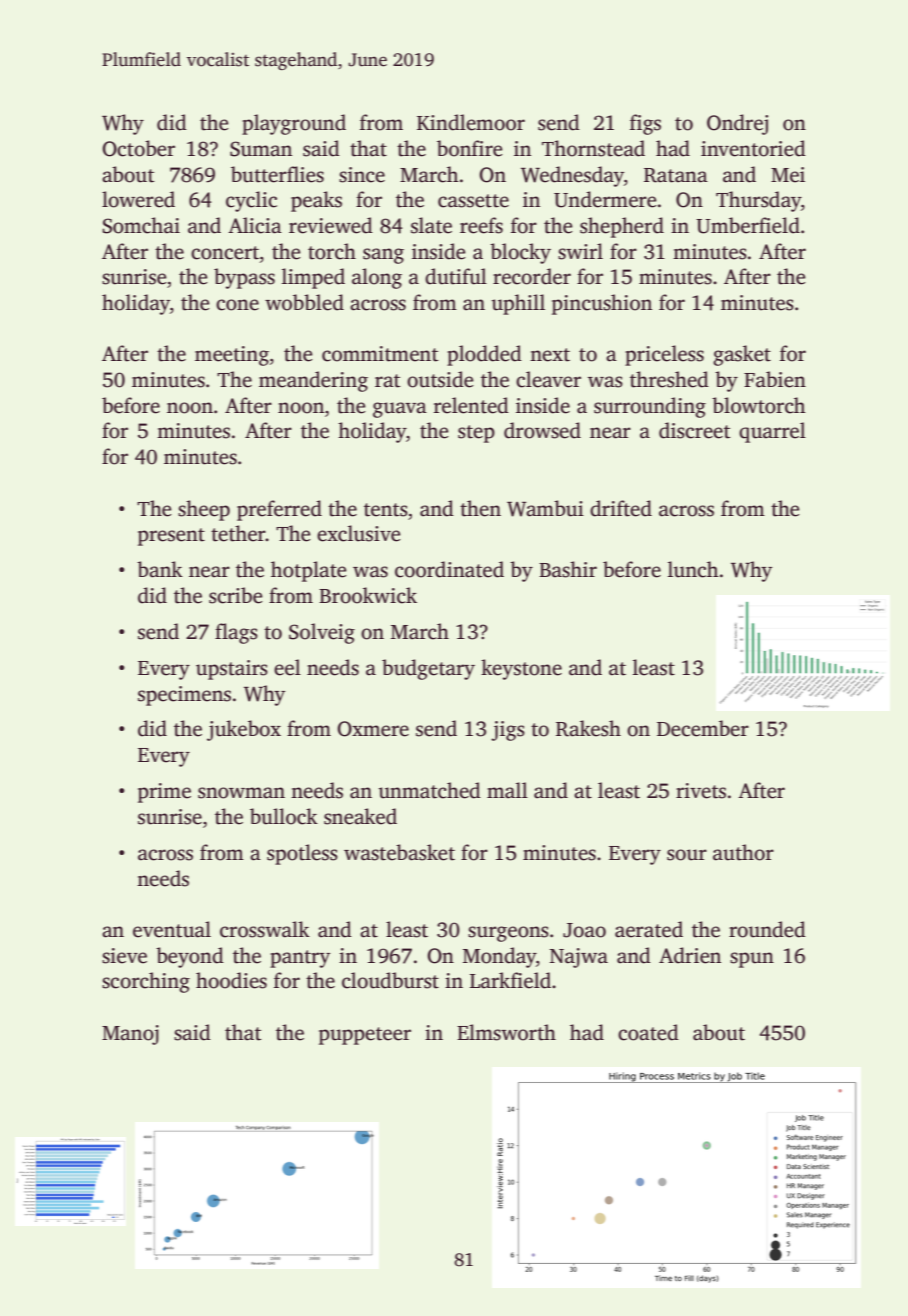 This page has width=908, height=1316. Describe the element at coordinates (399, 852) in the page. I see `wastebasket` at that location.
